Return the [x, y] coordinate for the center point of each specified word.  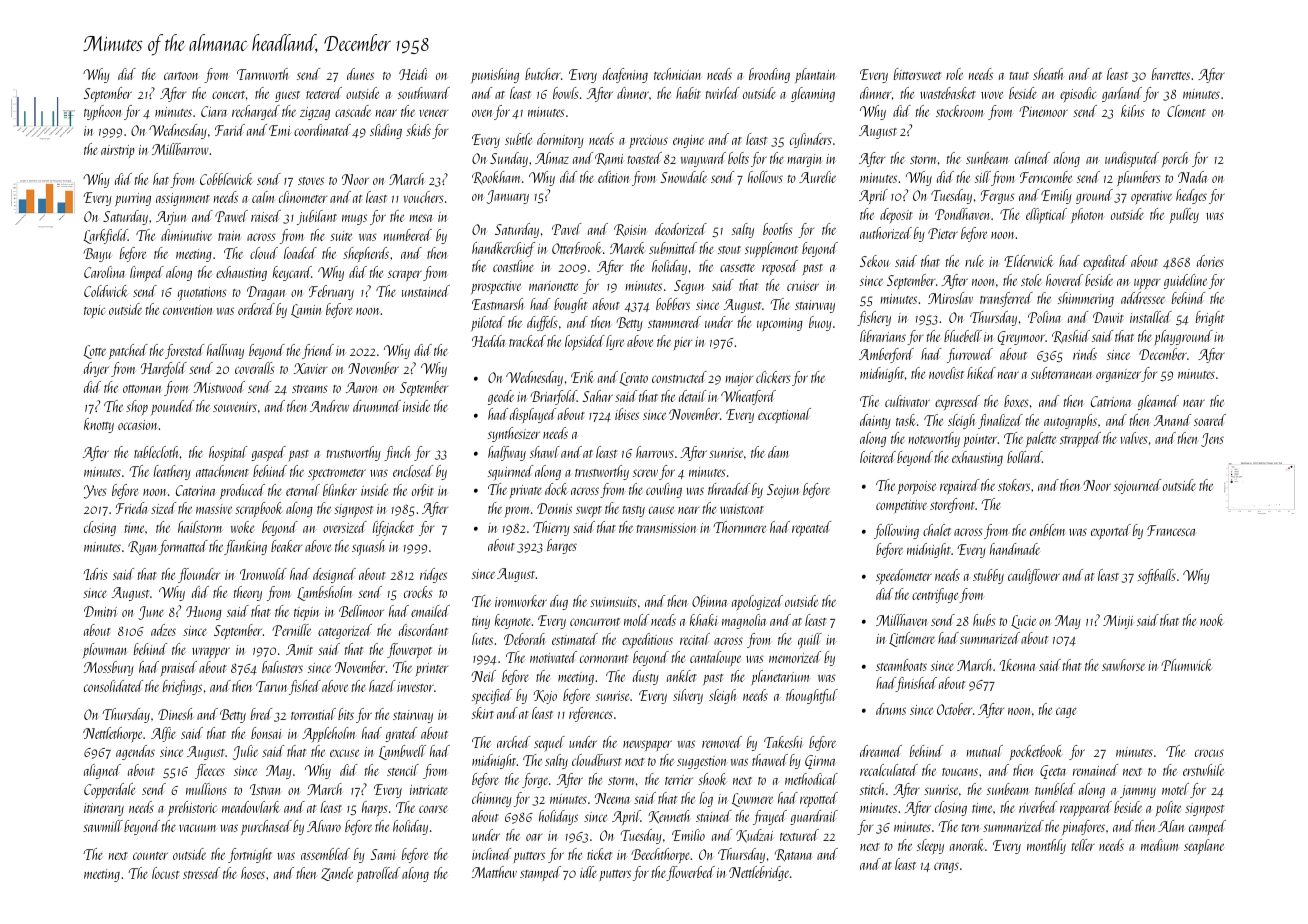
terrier [679, 780]
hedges [1191, 196]
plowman [105, 650]
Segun [689, 287]
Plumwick [1186, 665]
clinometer [303, 197]
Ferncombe [1046, 177]
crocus [1209, 753]
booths [778, 229]
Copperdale [109, 791]
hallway [225, 351]
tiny [481, 622]
